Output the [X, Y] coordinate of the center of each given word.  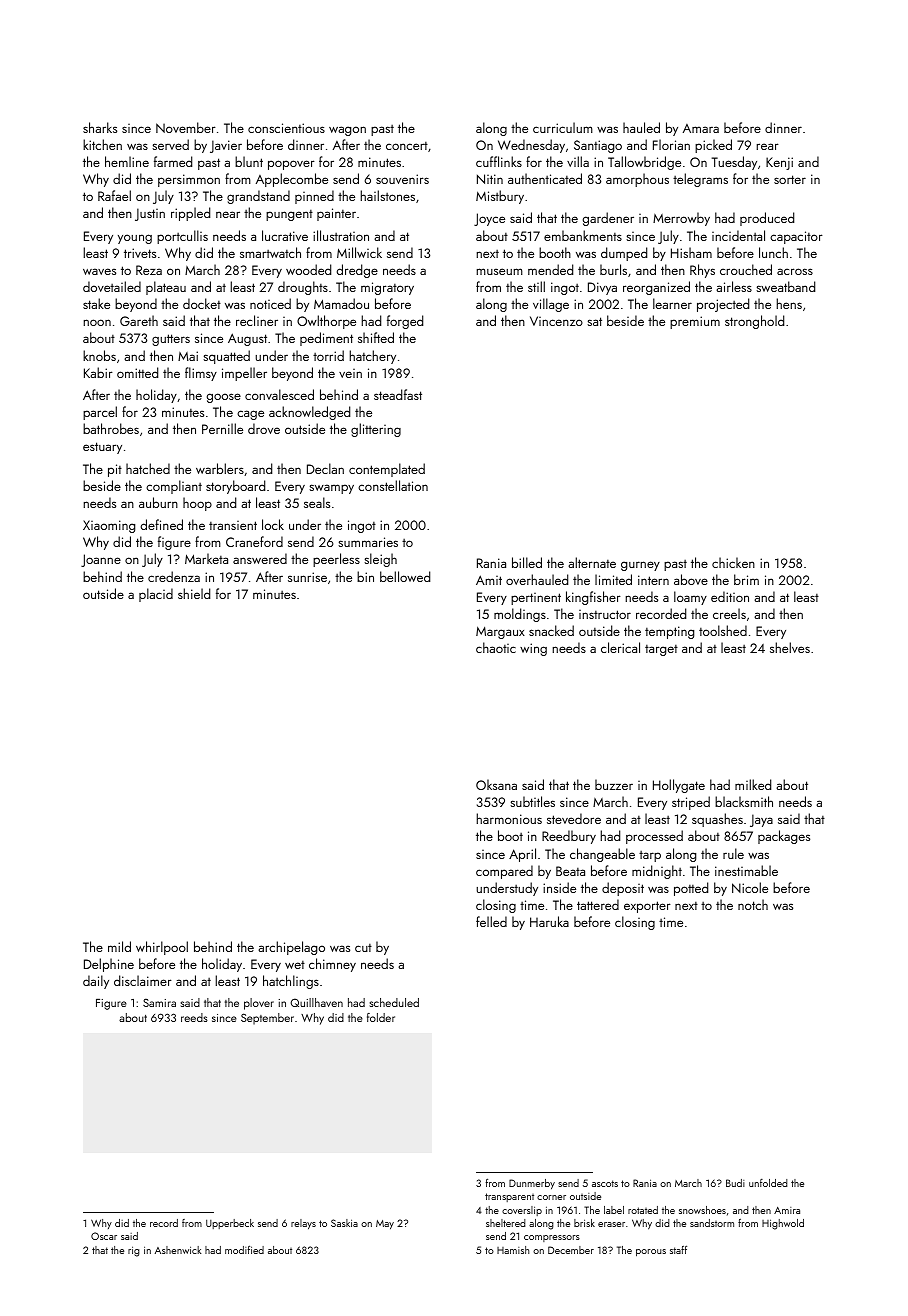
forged [405, 322]
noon [97, 322]
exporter [647, 907]
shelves [790, 647]
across [795, 271]
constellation [393, 485]
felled [491, 921]
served [170, 144]
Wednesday [531, 146]
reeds [194, 1017]
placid [156, 595]
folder [381, 1017]
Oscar [104, 1236]
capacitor [796, 237]
